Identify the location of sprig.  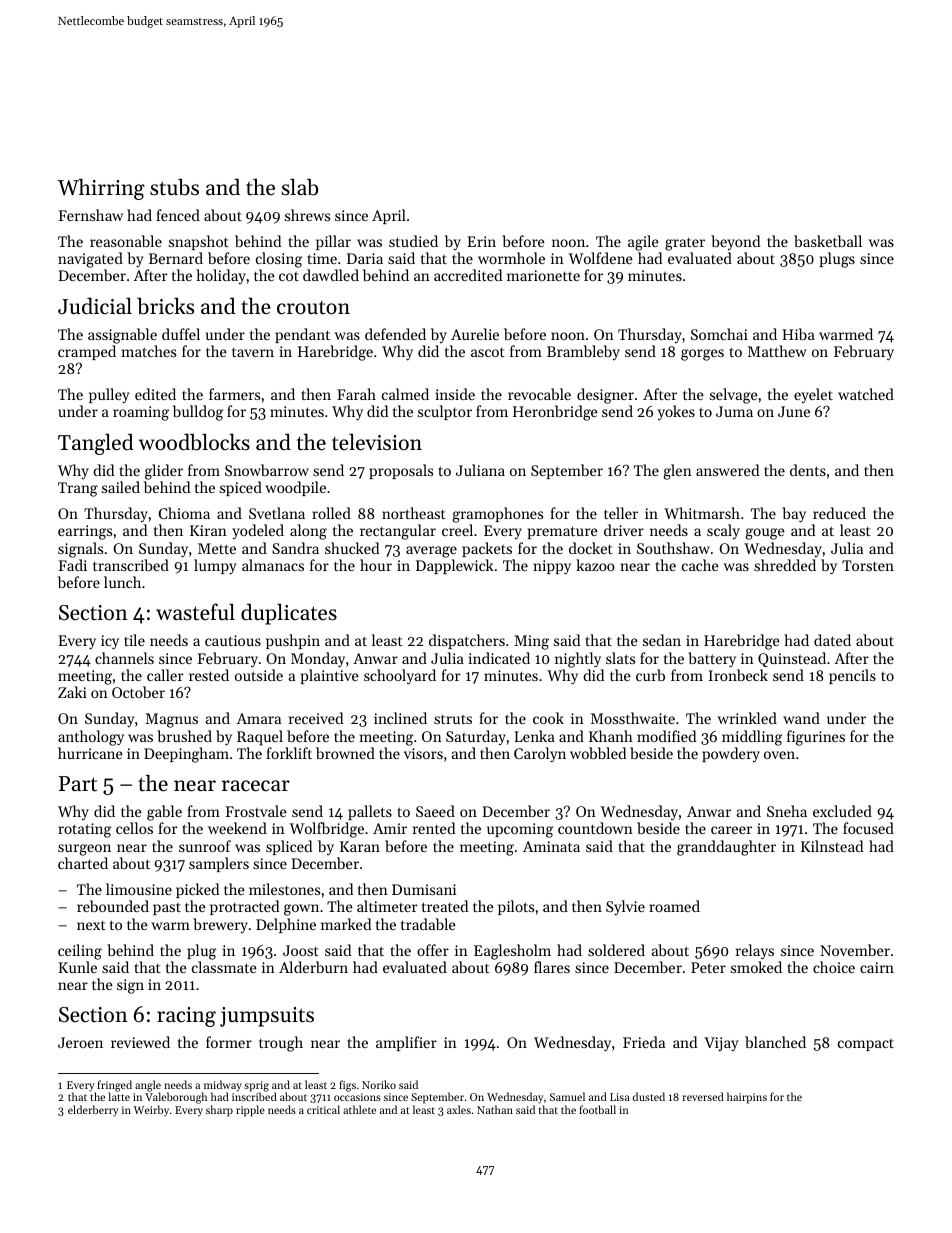
(256, 1087).
